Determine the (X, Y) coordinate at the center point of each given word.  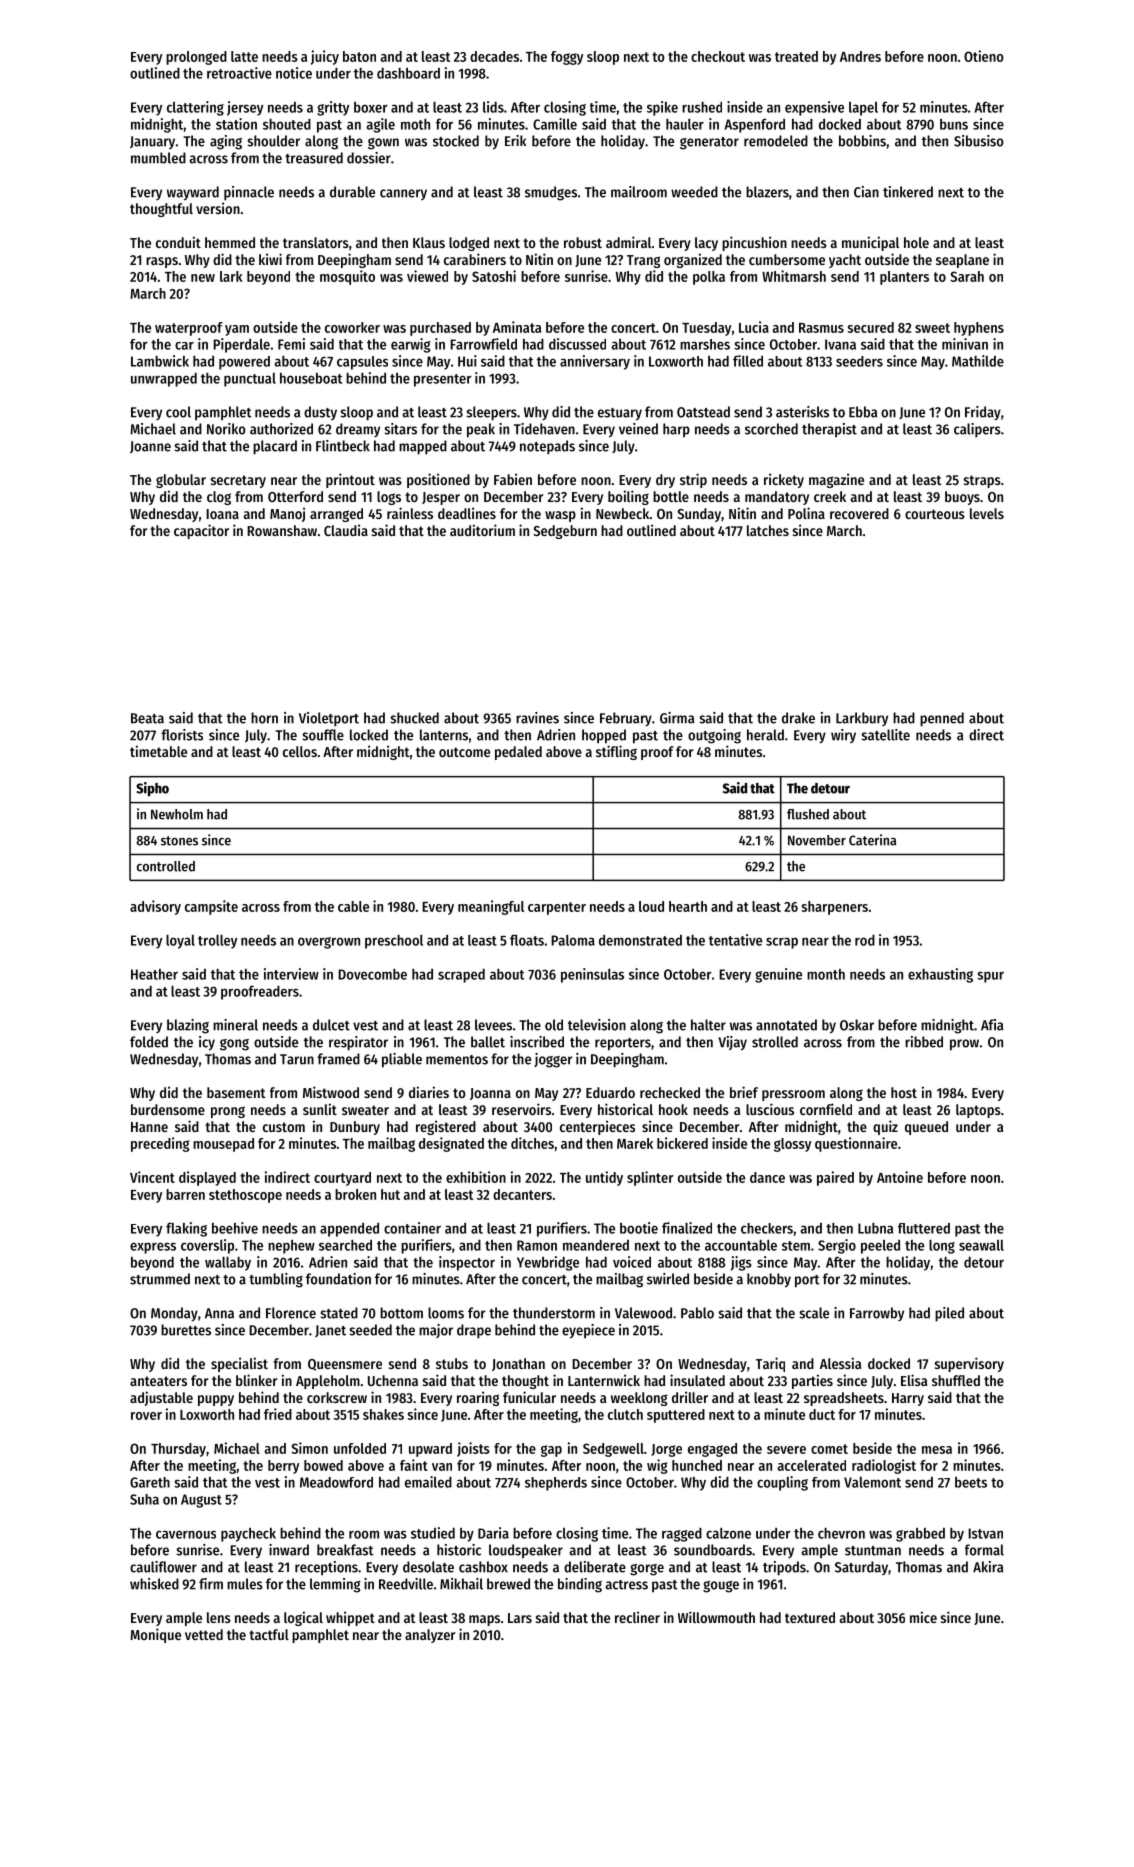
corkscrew (337, 1397)
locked (369, 735)
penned (942, 719)
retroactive (239, 73)
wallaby (228, 1264)
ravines (537, 718)
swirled (668, 1279)
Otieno (984, 56)
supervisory (969, 1364)
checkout (718, 56)
